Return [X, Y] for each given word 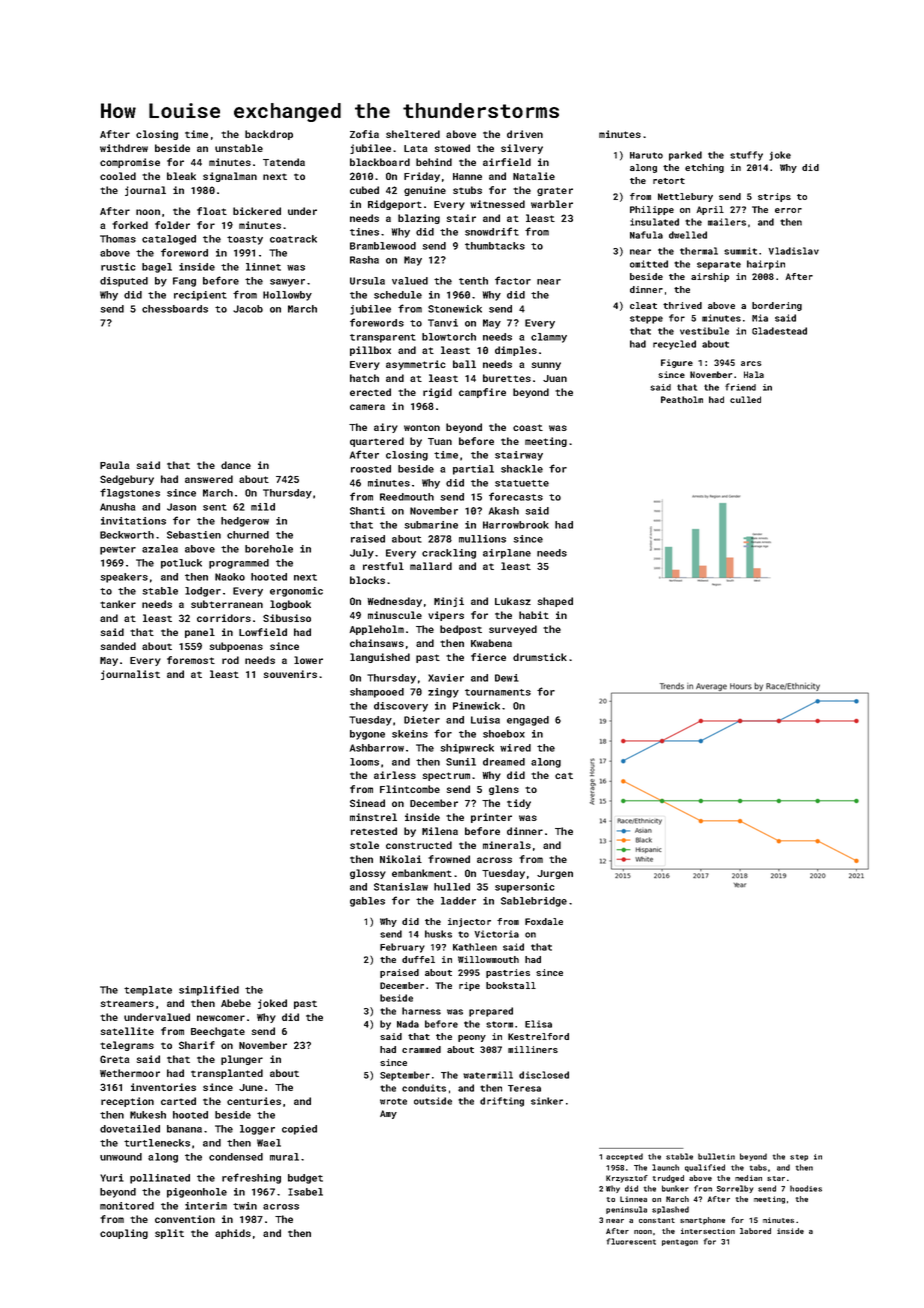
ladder [458, 901]
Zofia [364, 134]
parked [685, 156]
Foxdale [544, 921]
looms [364, 762]
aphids [233, 1234]
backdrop [269, 135]
